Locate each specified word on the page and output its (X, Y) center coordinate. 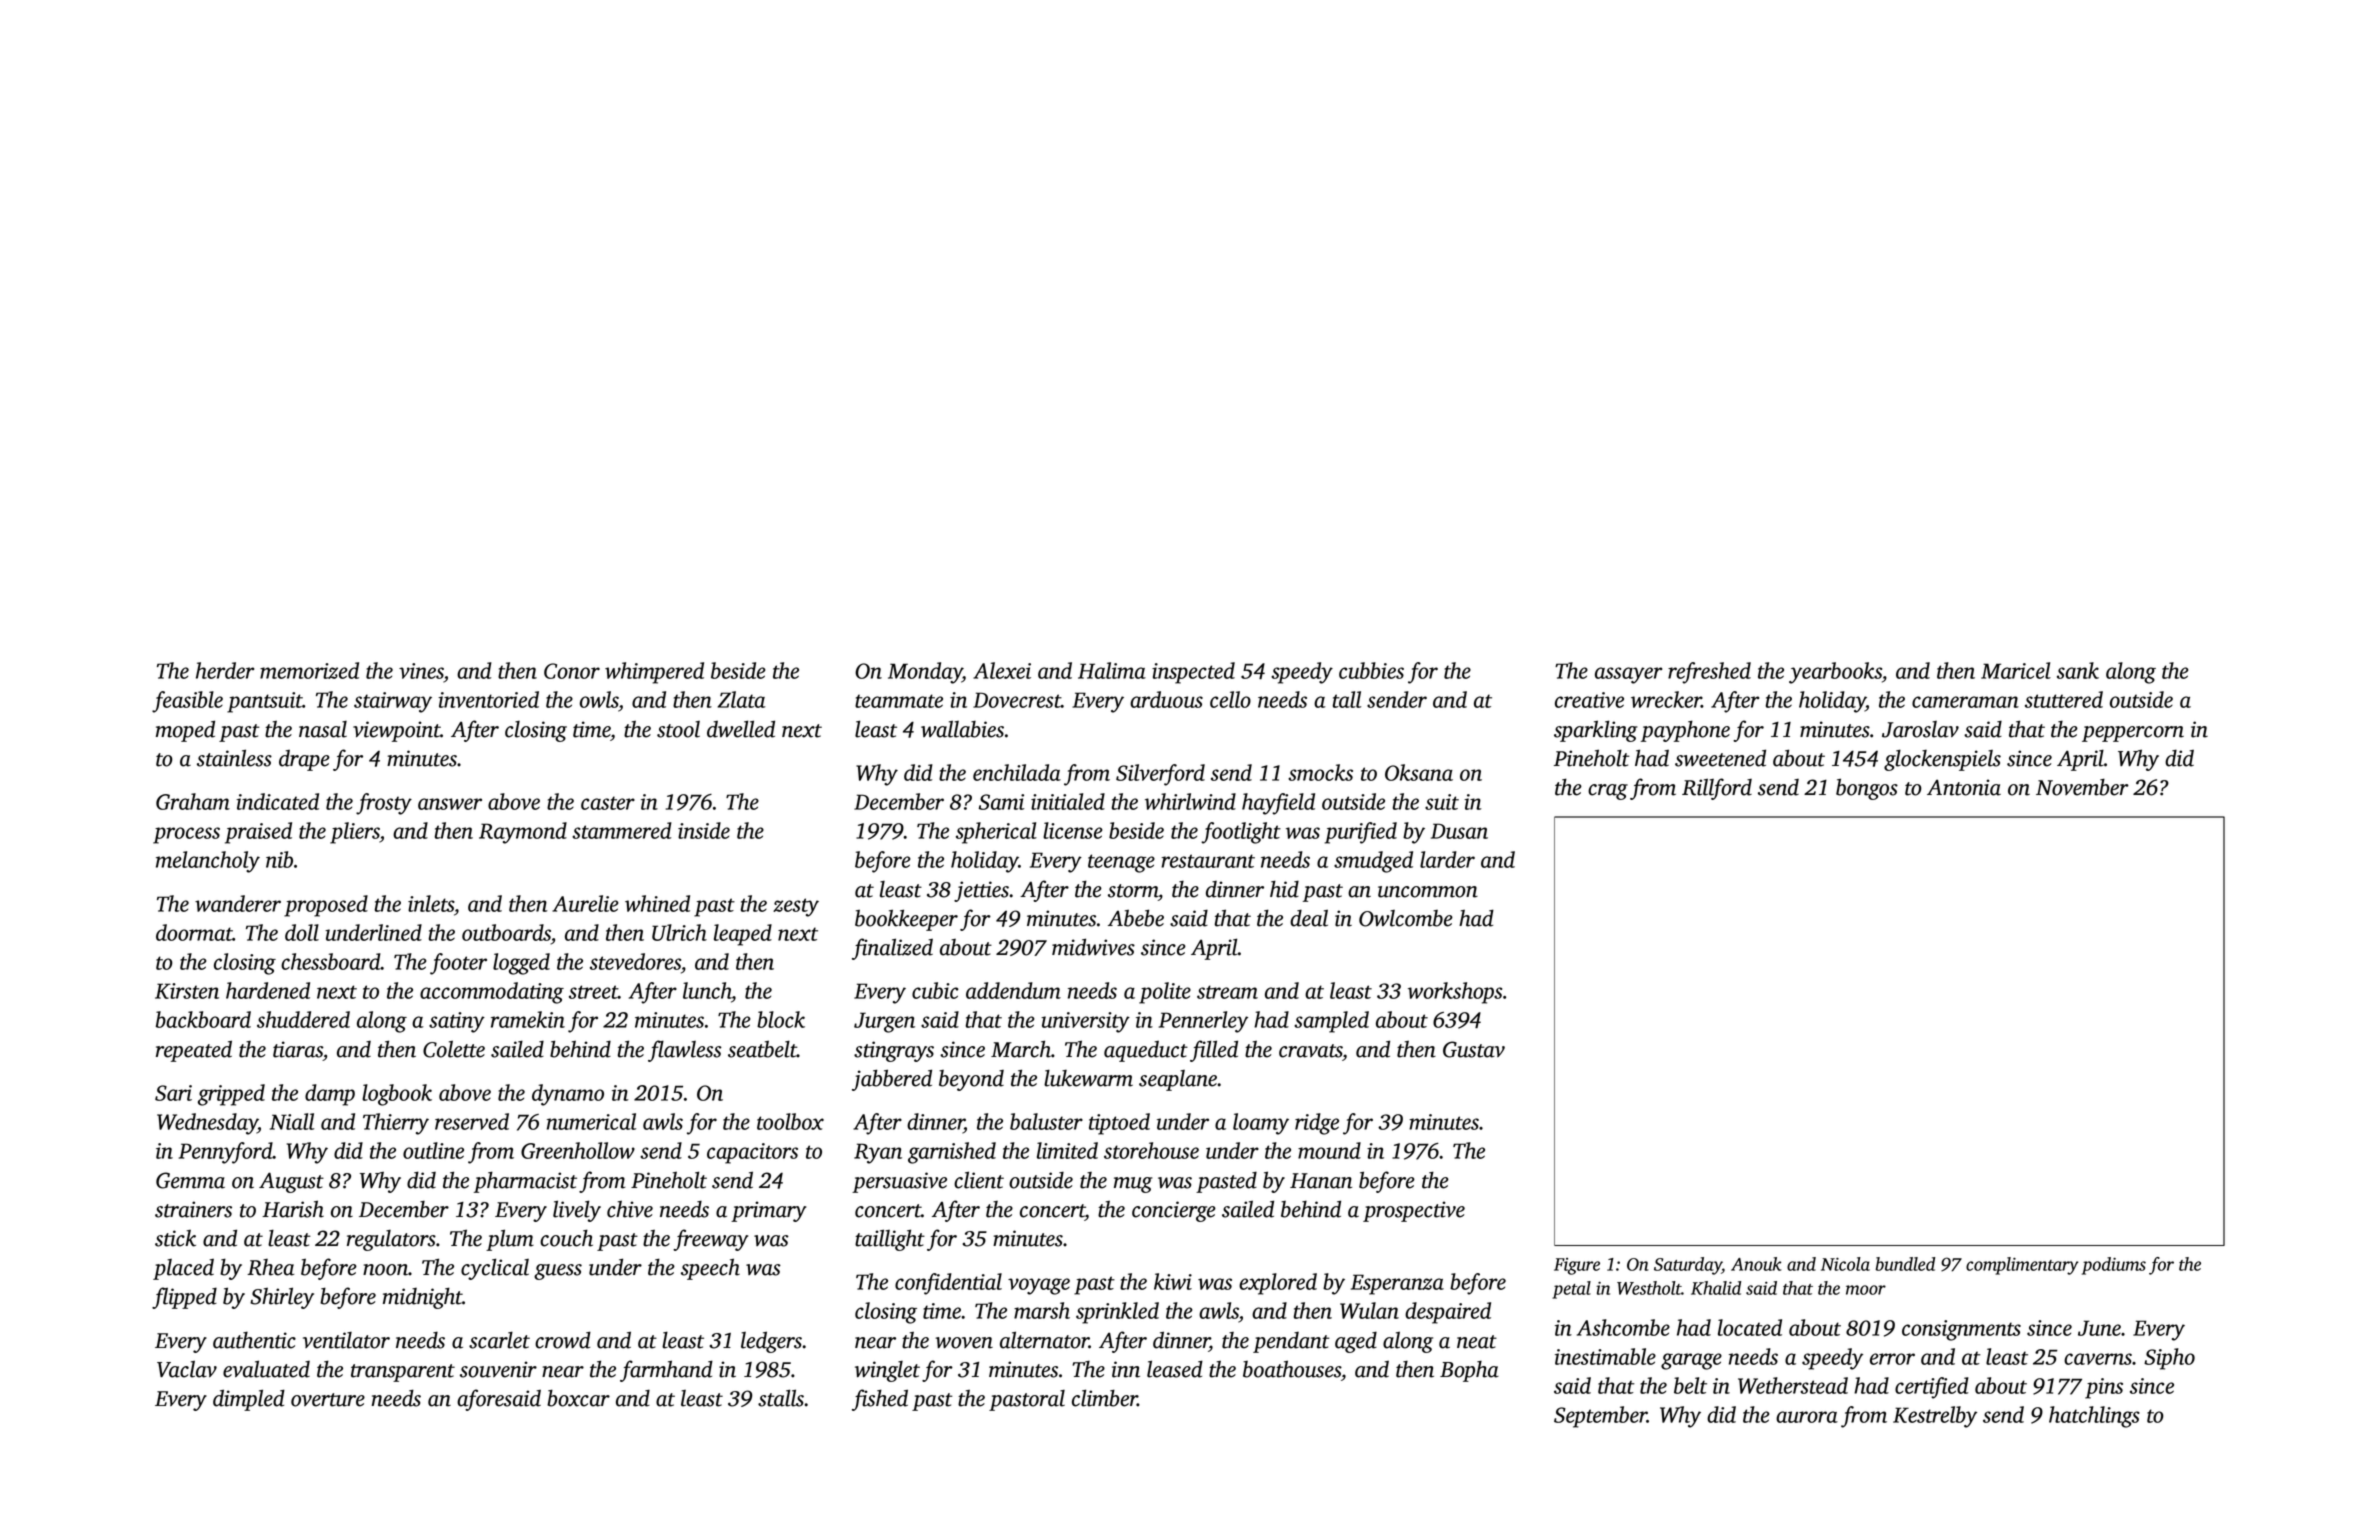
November (2082, 787)
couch (566, 1238)
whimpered (654, 673)
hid (1284, 889)
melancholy (208, 862)
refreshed (1709, 673)
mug (1133, 1185)
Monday (925, 673)
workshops (1455, 993)
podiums (2114, 1266)
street (593, 992)
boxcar (578, 1398)
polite (1165, 993)
